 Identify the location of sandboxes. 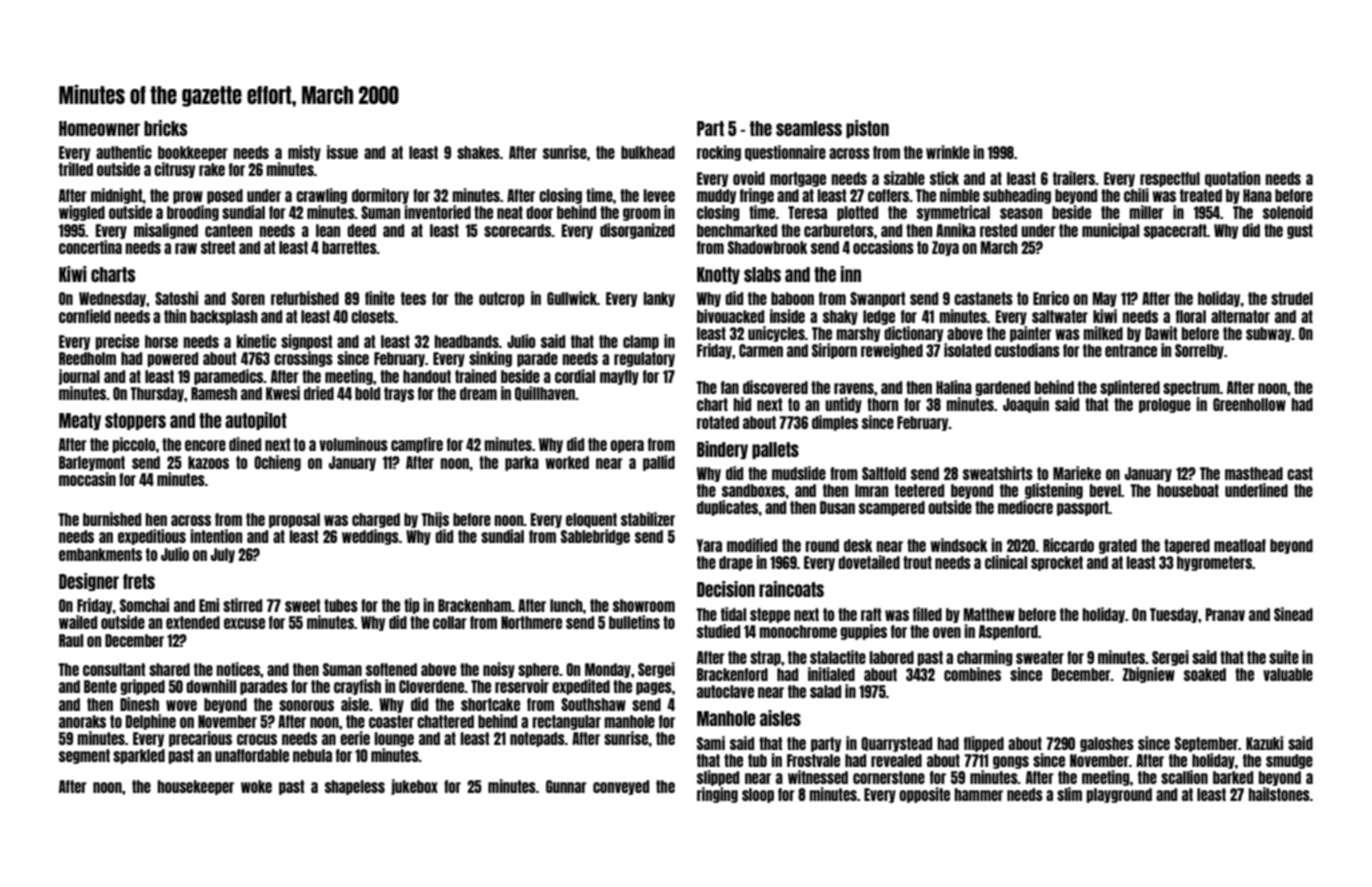
(753, 490).
